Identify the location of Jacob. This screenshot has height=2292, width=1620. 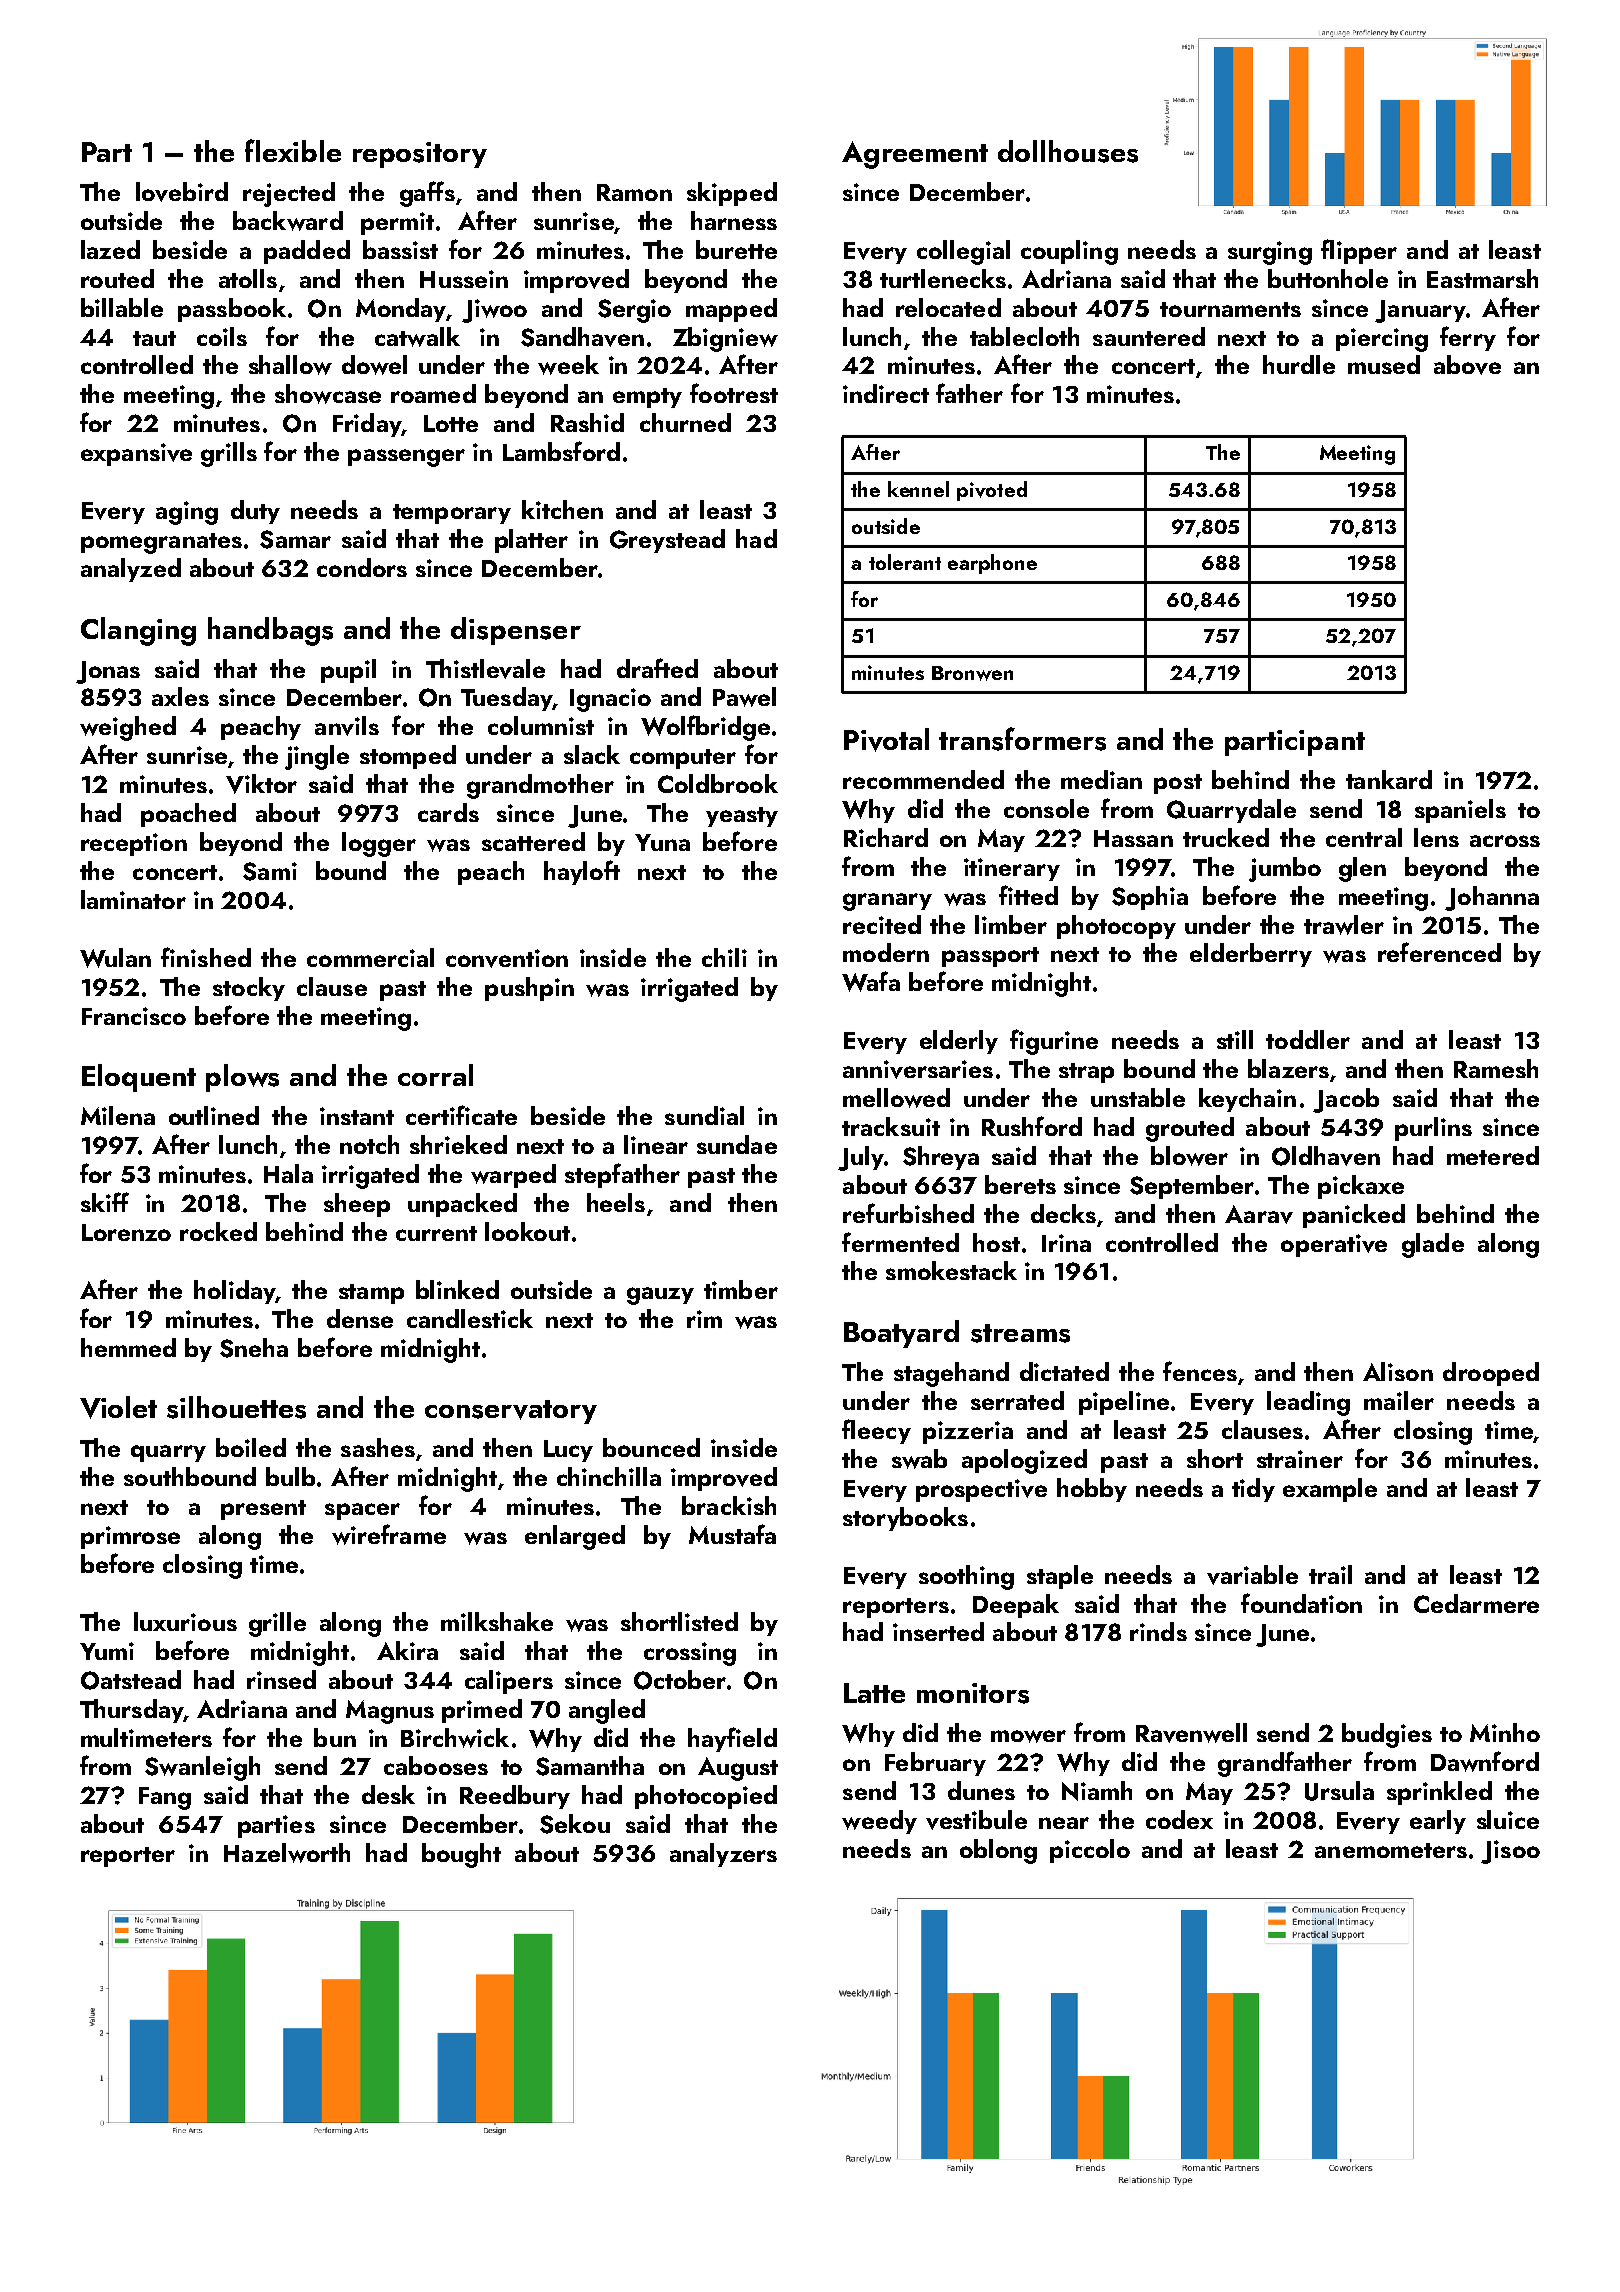
(1346, 1100).
